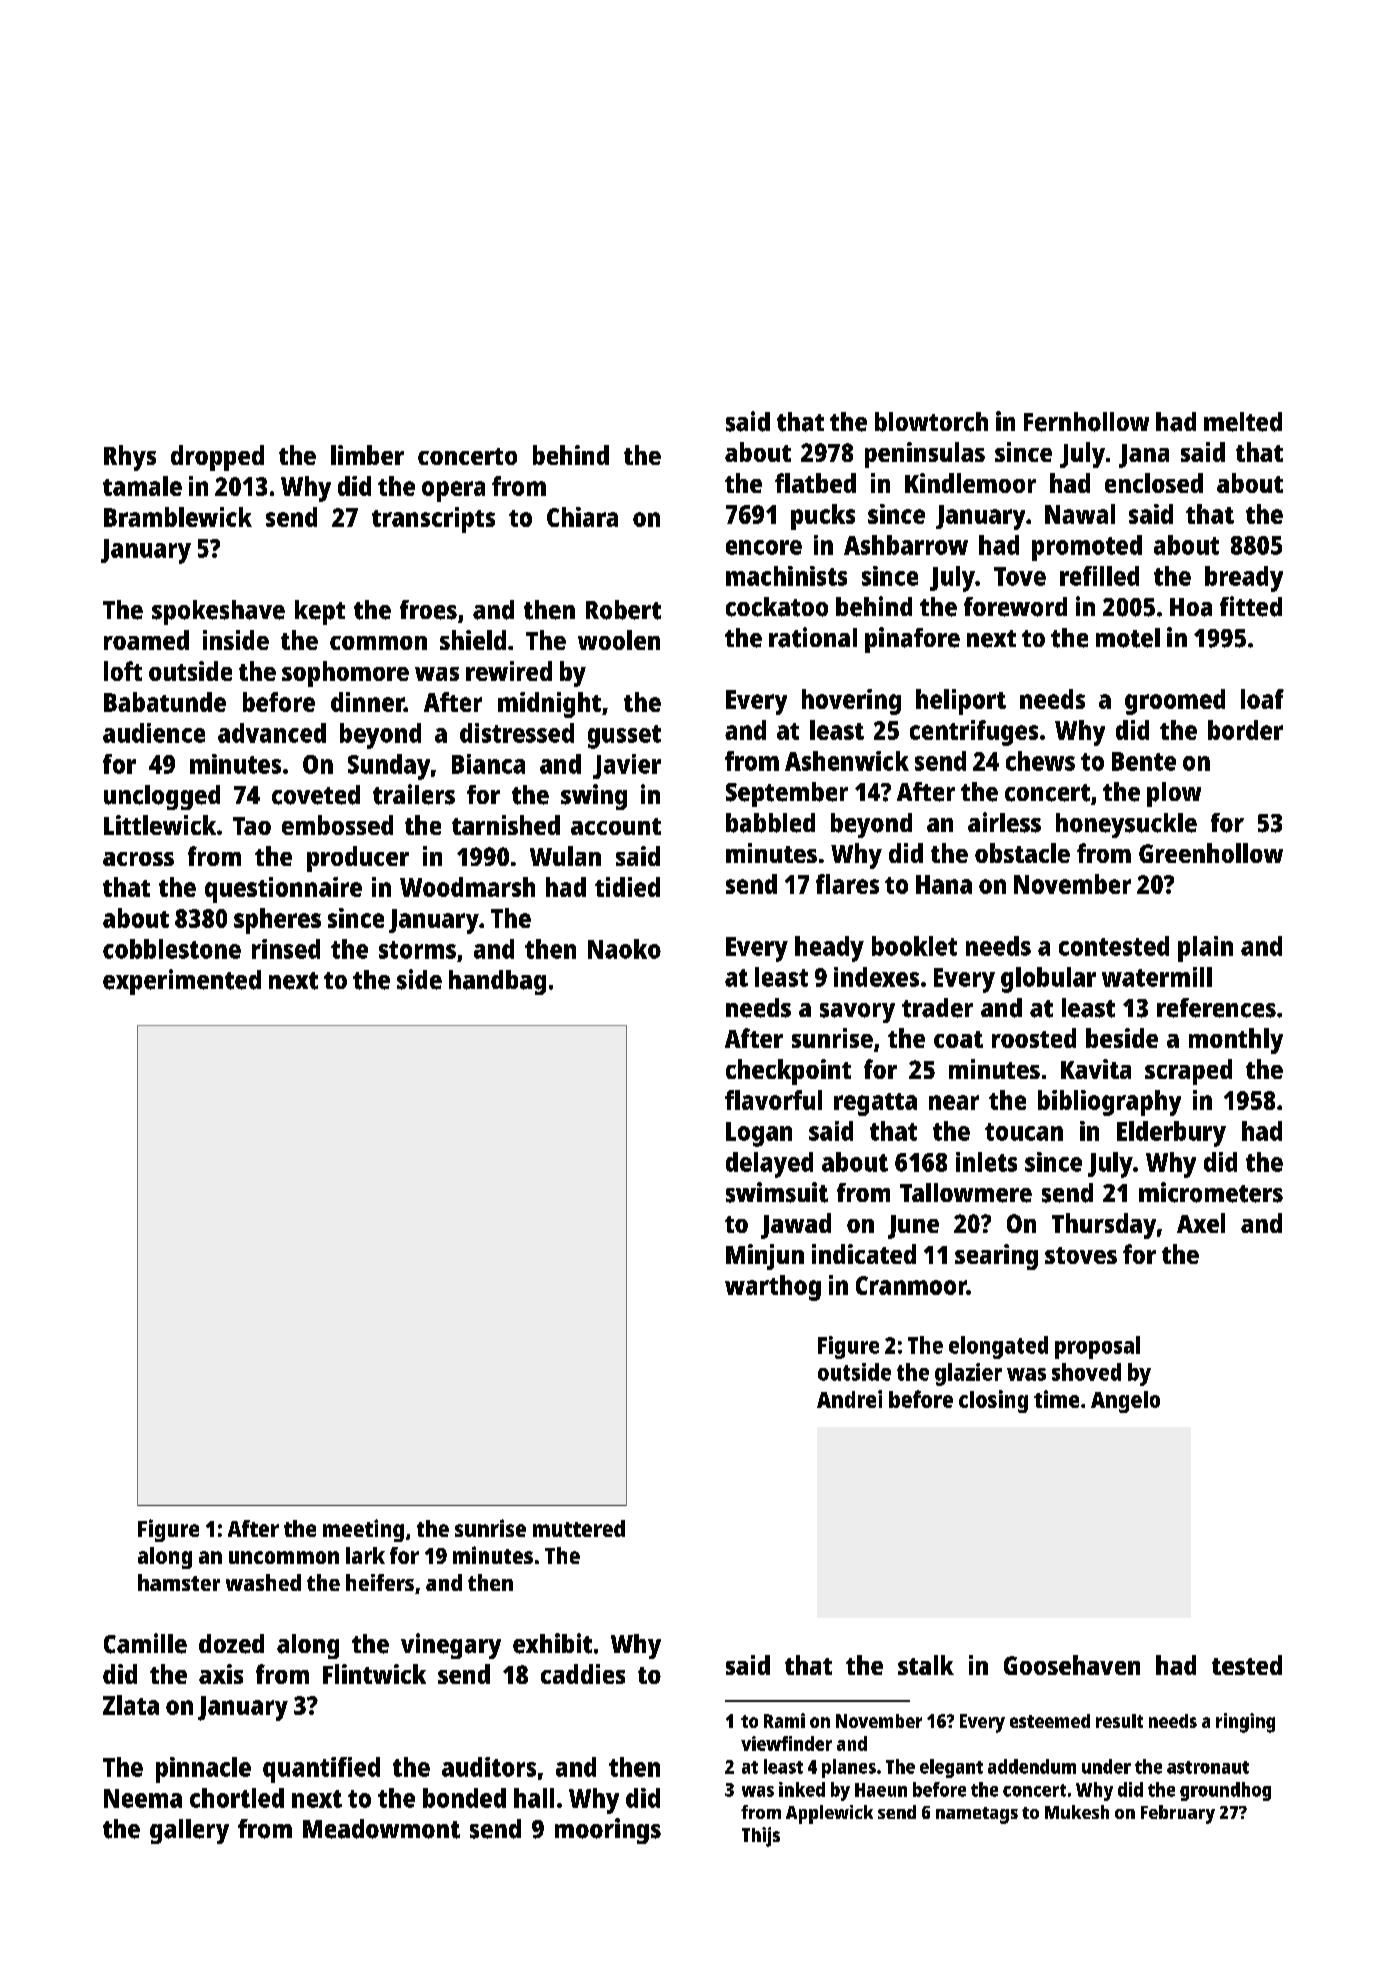 Image resolution: width=1386 pixels, height=1969 pixels. I want to click on rational, so click(813, 637).
